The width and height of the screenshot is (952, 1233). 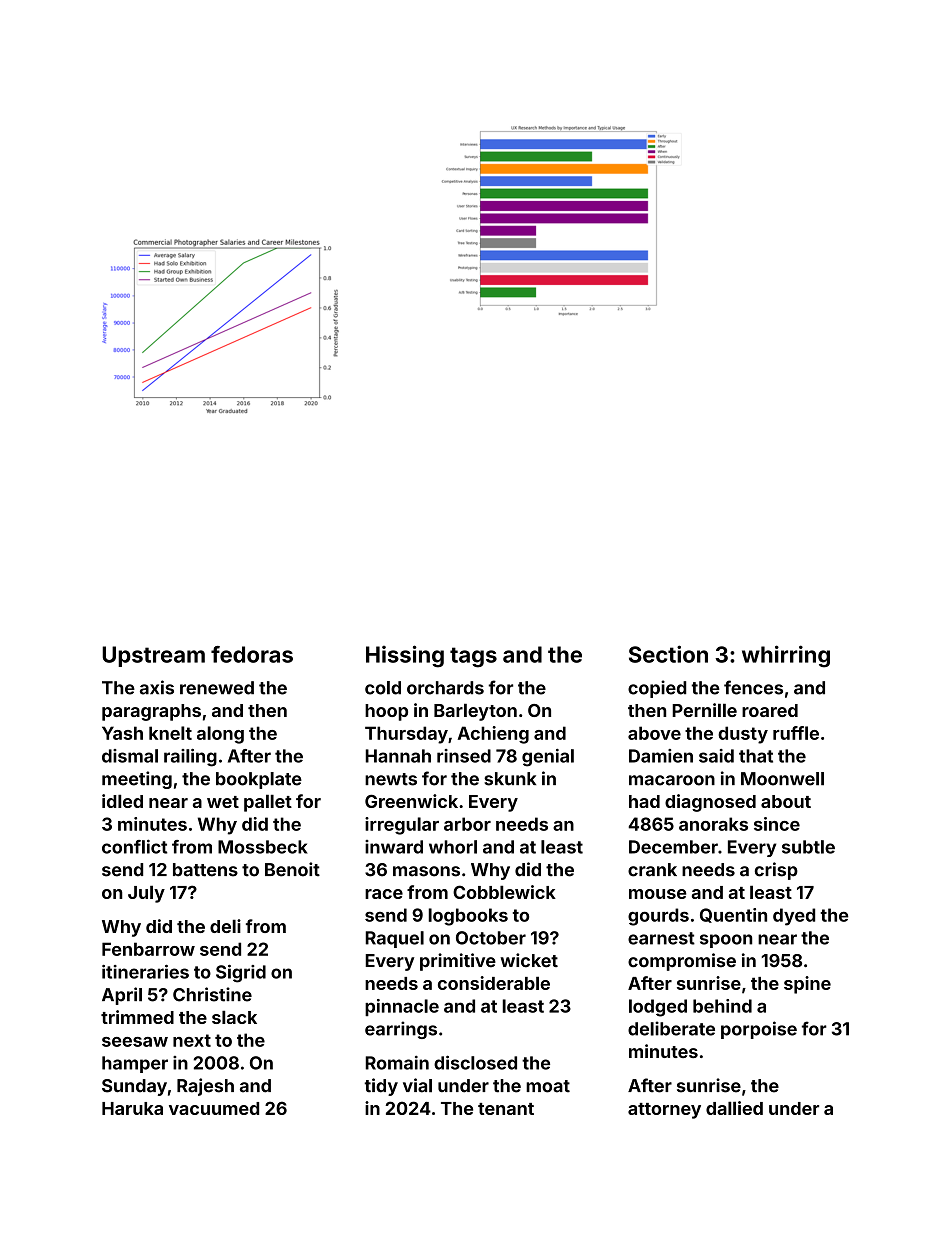 What do you see at coordinates (397, 1062) in the screenshot?
I see `Romain` at bounding box center [397, 1062].
